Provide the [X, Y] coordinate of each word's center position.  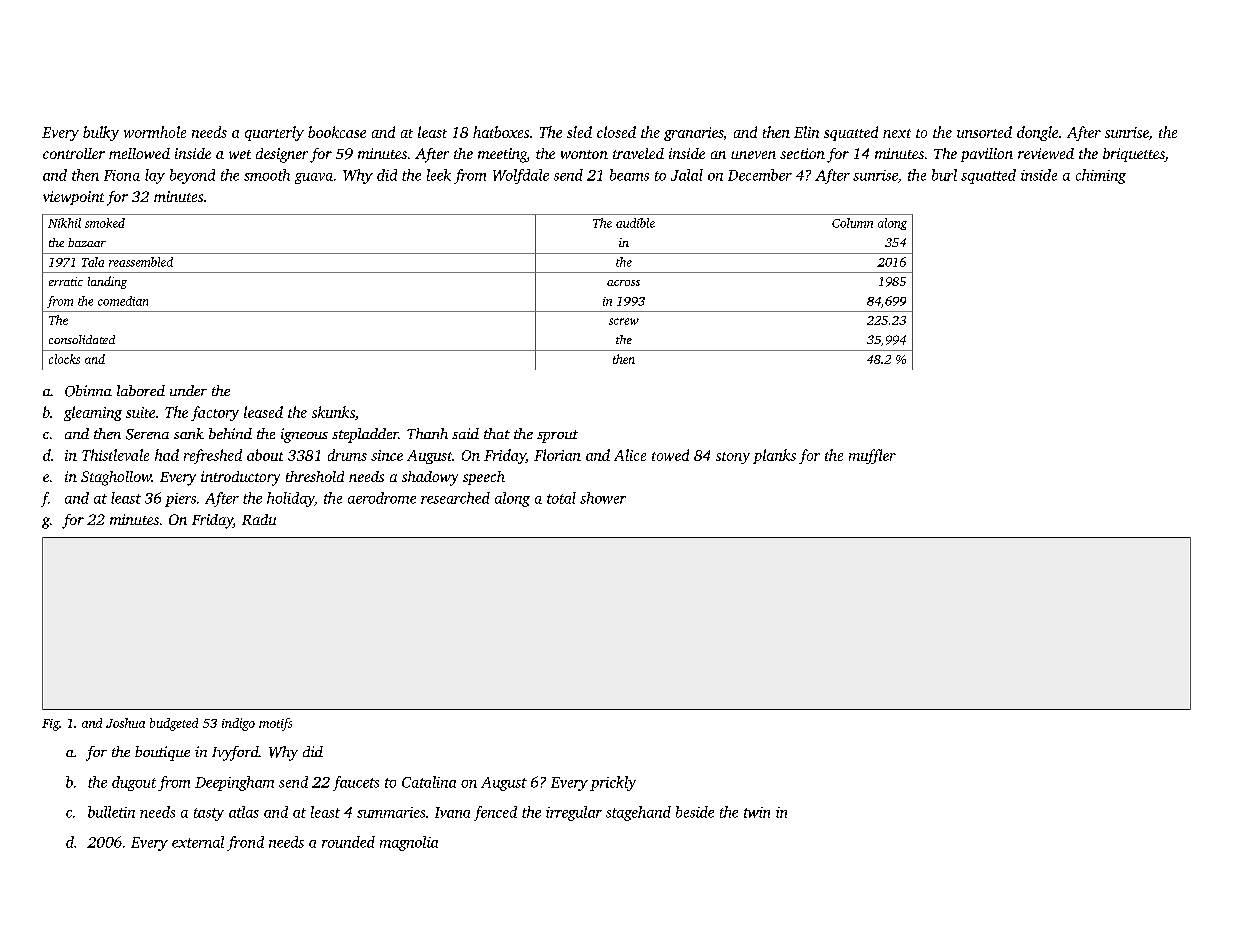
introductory [240, 478]
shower [603, 498]
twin [757, 812]
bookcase [337, 132]
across [623, 283]
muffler [872, 456]
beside [695, 812]
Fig [50, 725]
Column [852, 223]
